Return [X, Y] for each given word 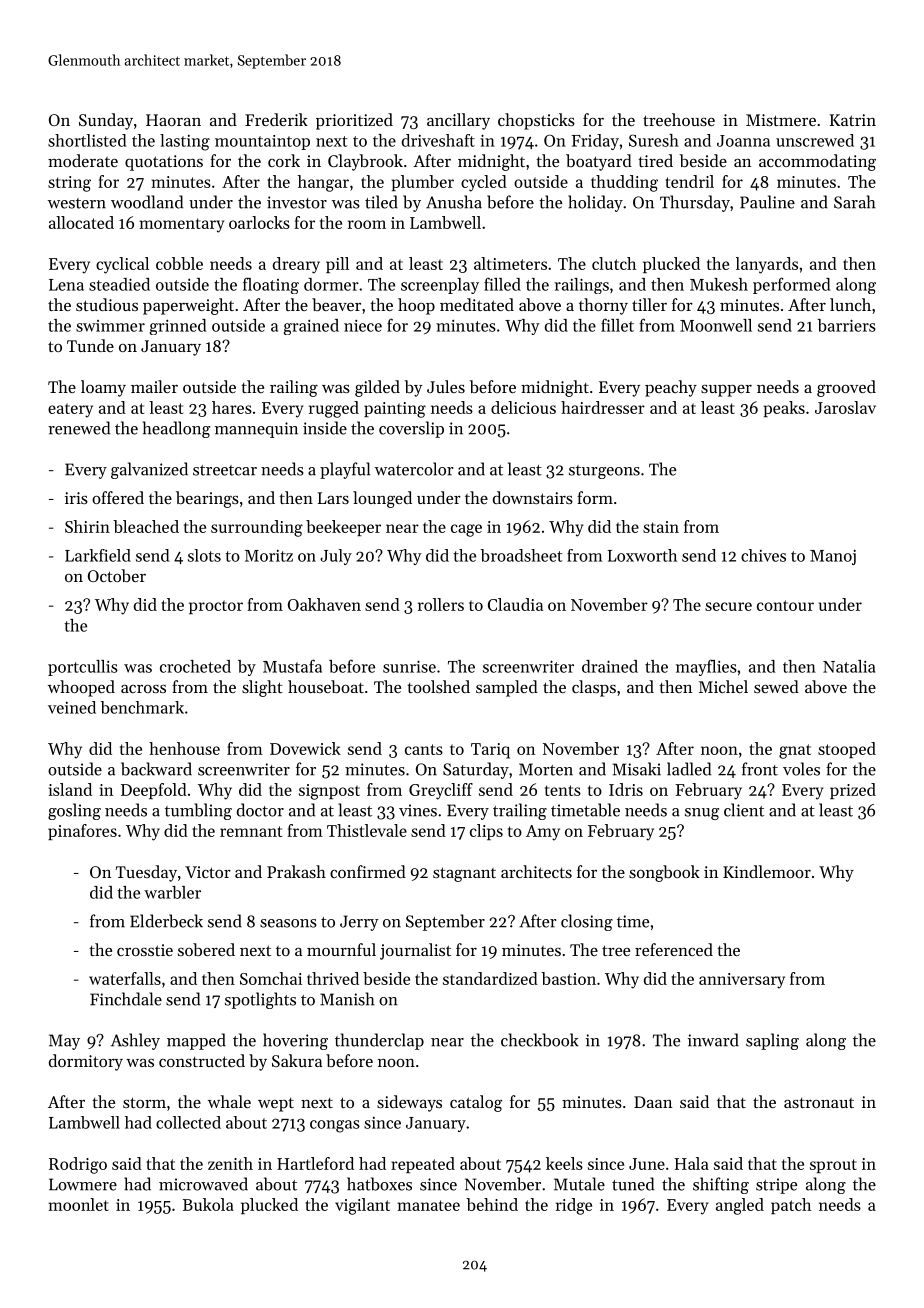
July [336, 557]
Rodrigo [78, 1165]
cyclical [122, 265]
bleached [146, 526]
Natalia [849, 666]
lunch [850, 304]
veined [72, 707]
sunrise [409, 666]
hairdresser [603, 407]
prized [853, 791]
